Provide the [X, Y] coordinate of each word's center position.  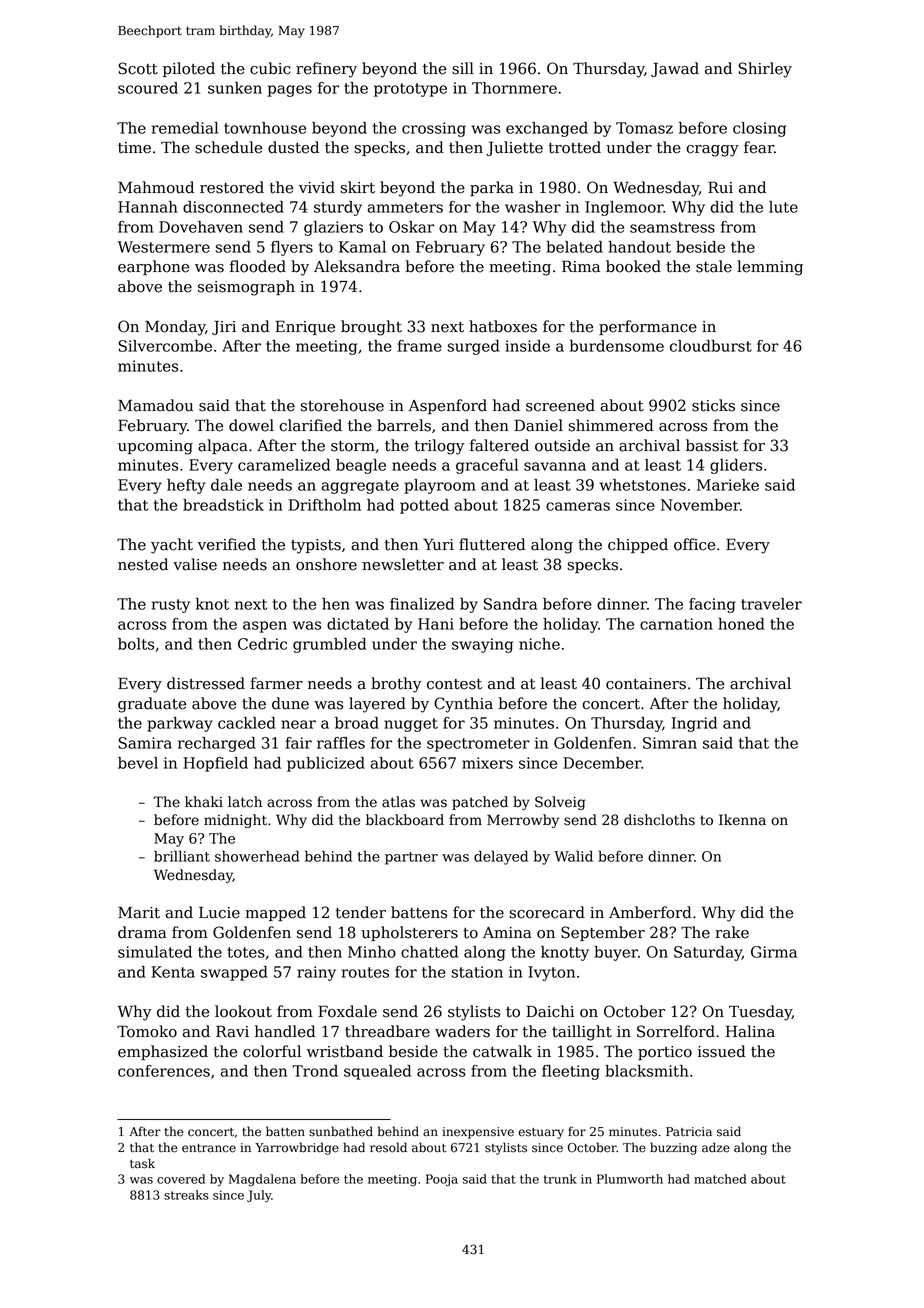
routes [365, 972]
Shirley [765, 70]
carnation [676, 624]
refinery [326, 70]
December [602, 763]
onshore [326, 564]
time [134, 148]
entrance [209, 1148]
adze [716, 1147]
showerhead [257, 856]
